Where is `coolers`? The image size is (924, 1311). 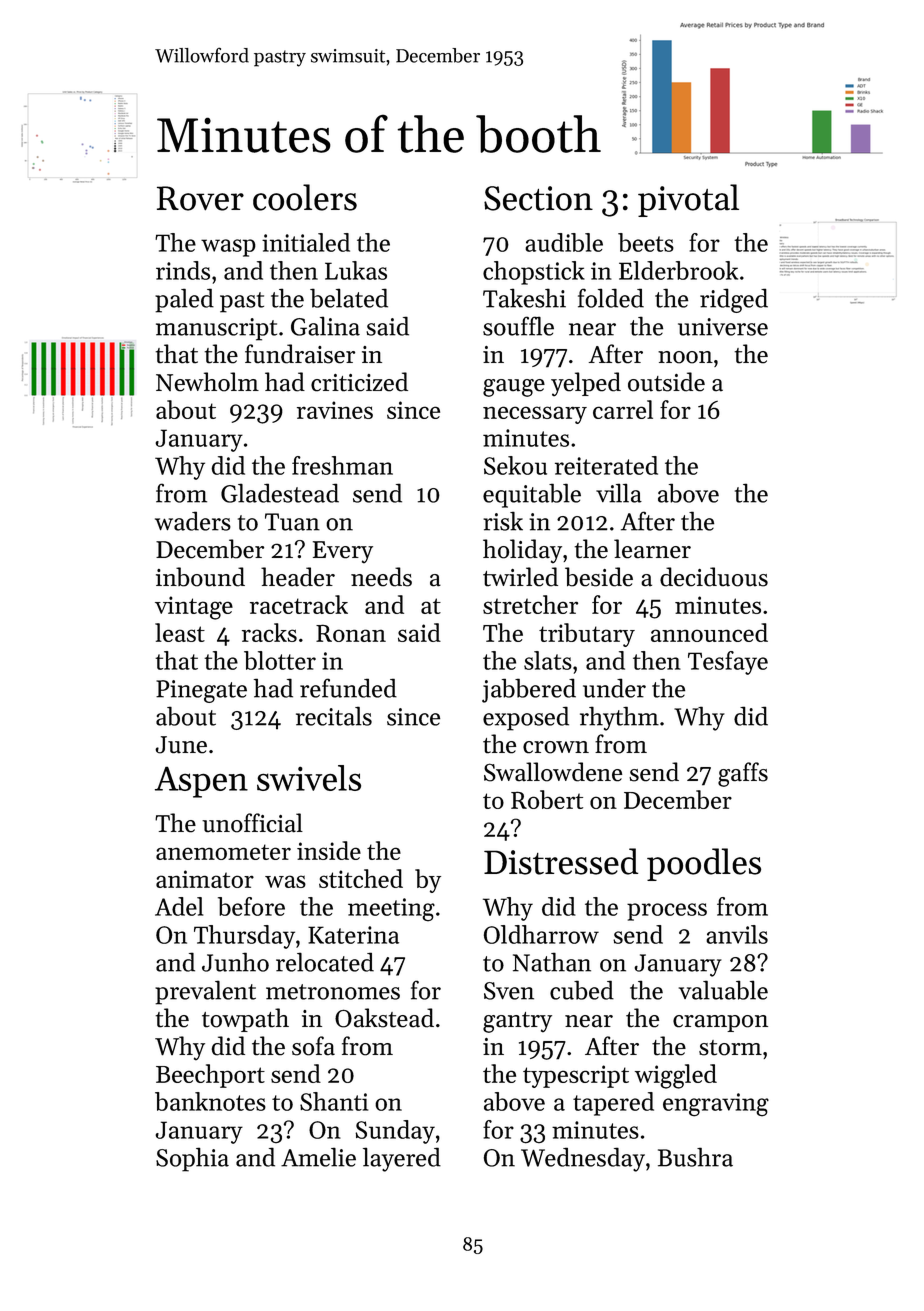 coolers is located at coordinates (305, 197).
